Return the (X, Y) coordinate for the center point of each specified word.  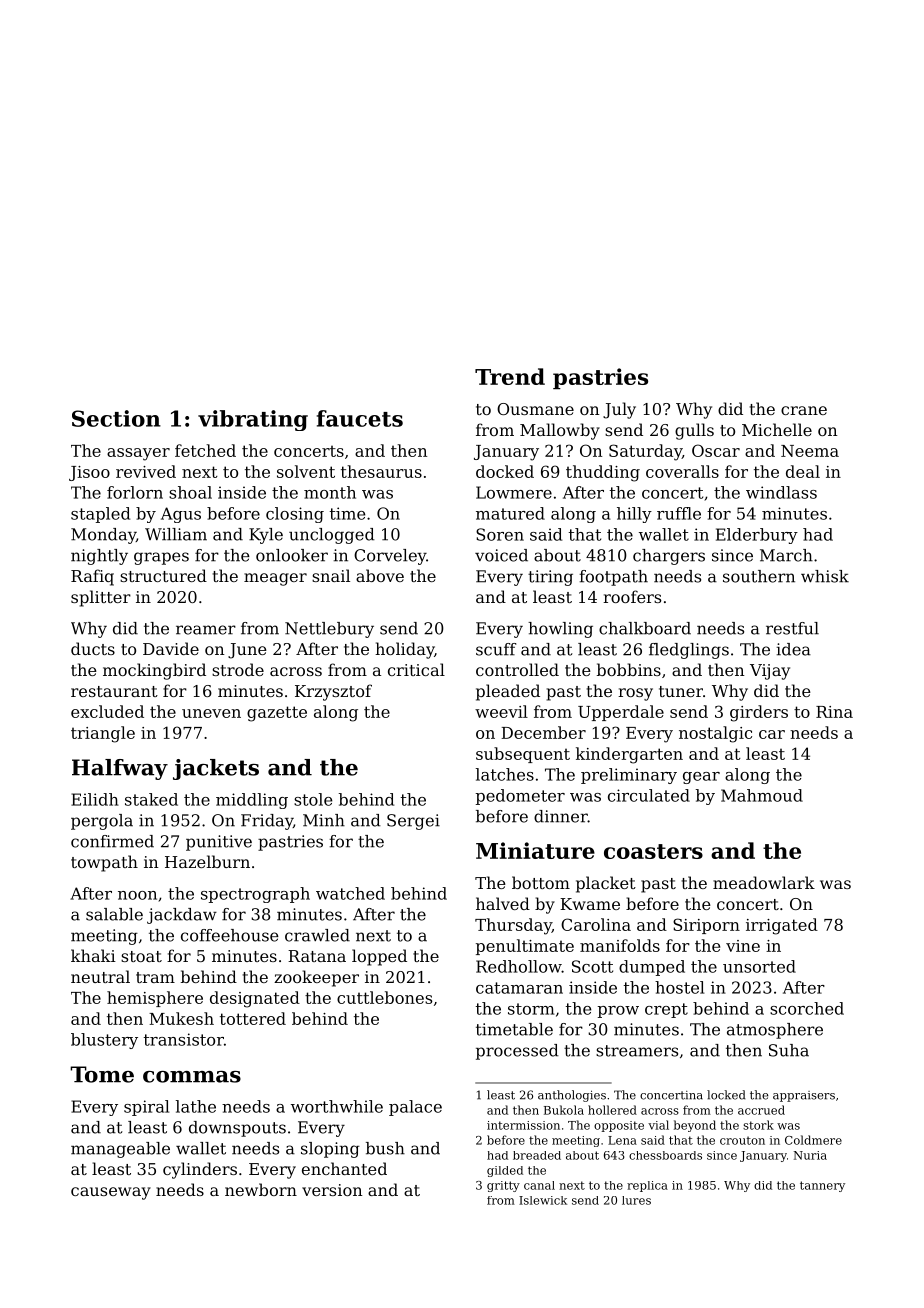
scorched (807, 1008)
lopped (379, 957)
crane (804, 410)
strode (238, 669)
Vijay (770, 672)
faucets (360, 418)
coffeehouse (230, 935)
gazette (277, 714)
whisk (825, 576)
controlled (517, 669)
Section (116, 418)
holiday (404, 650)
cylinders (200, 1170)
